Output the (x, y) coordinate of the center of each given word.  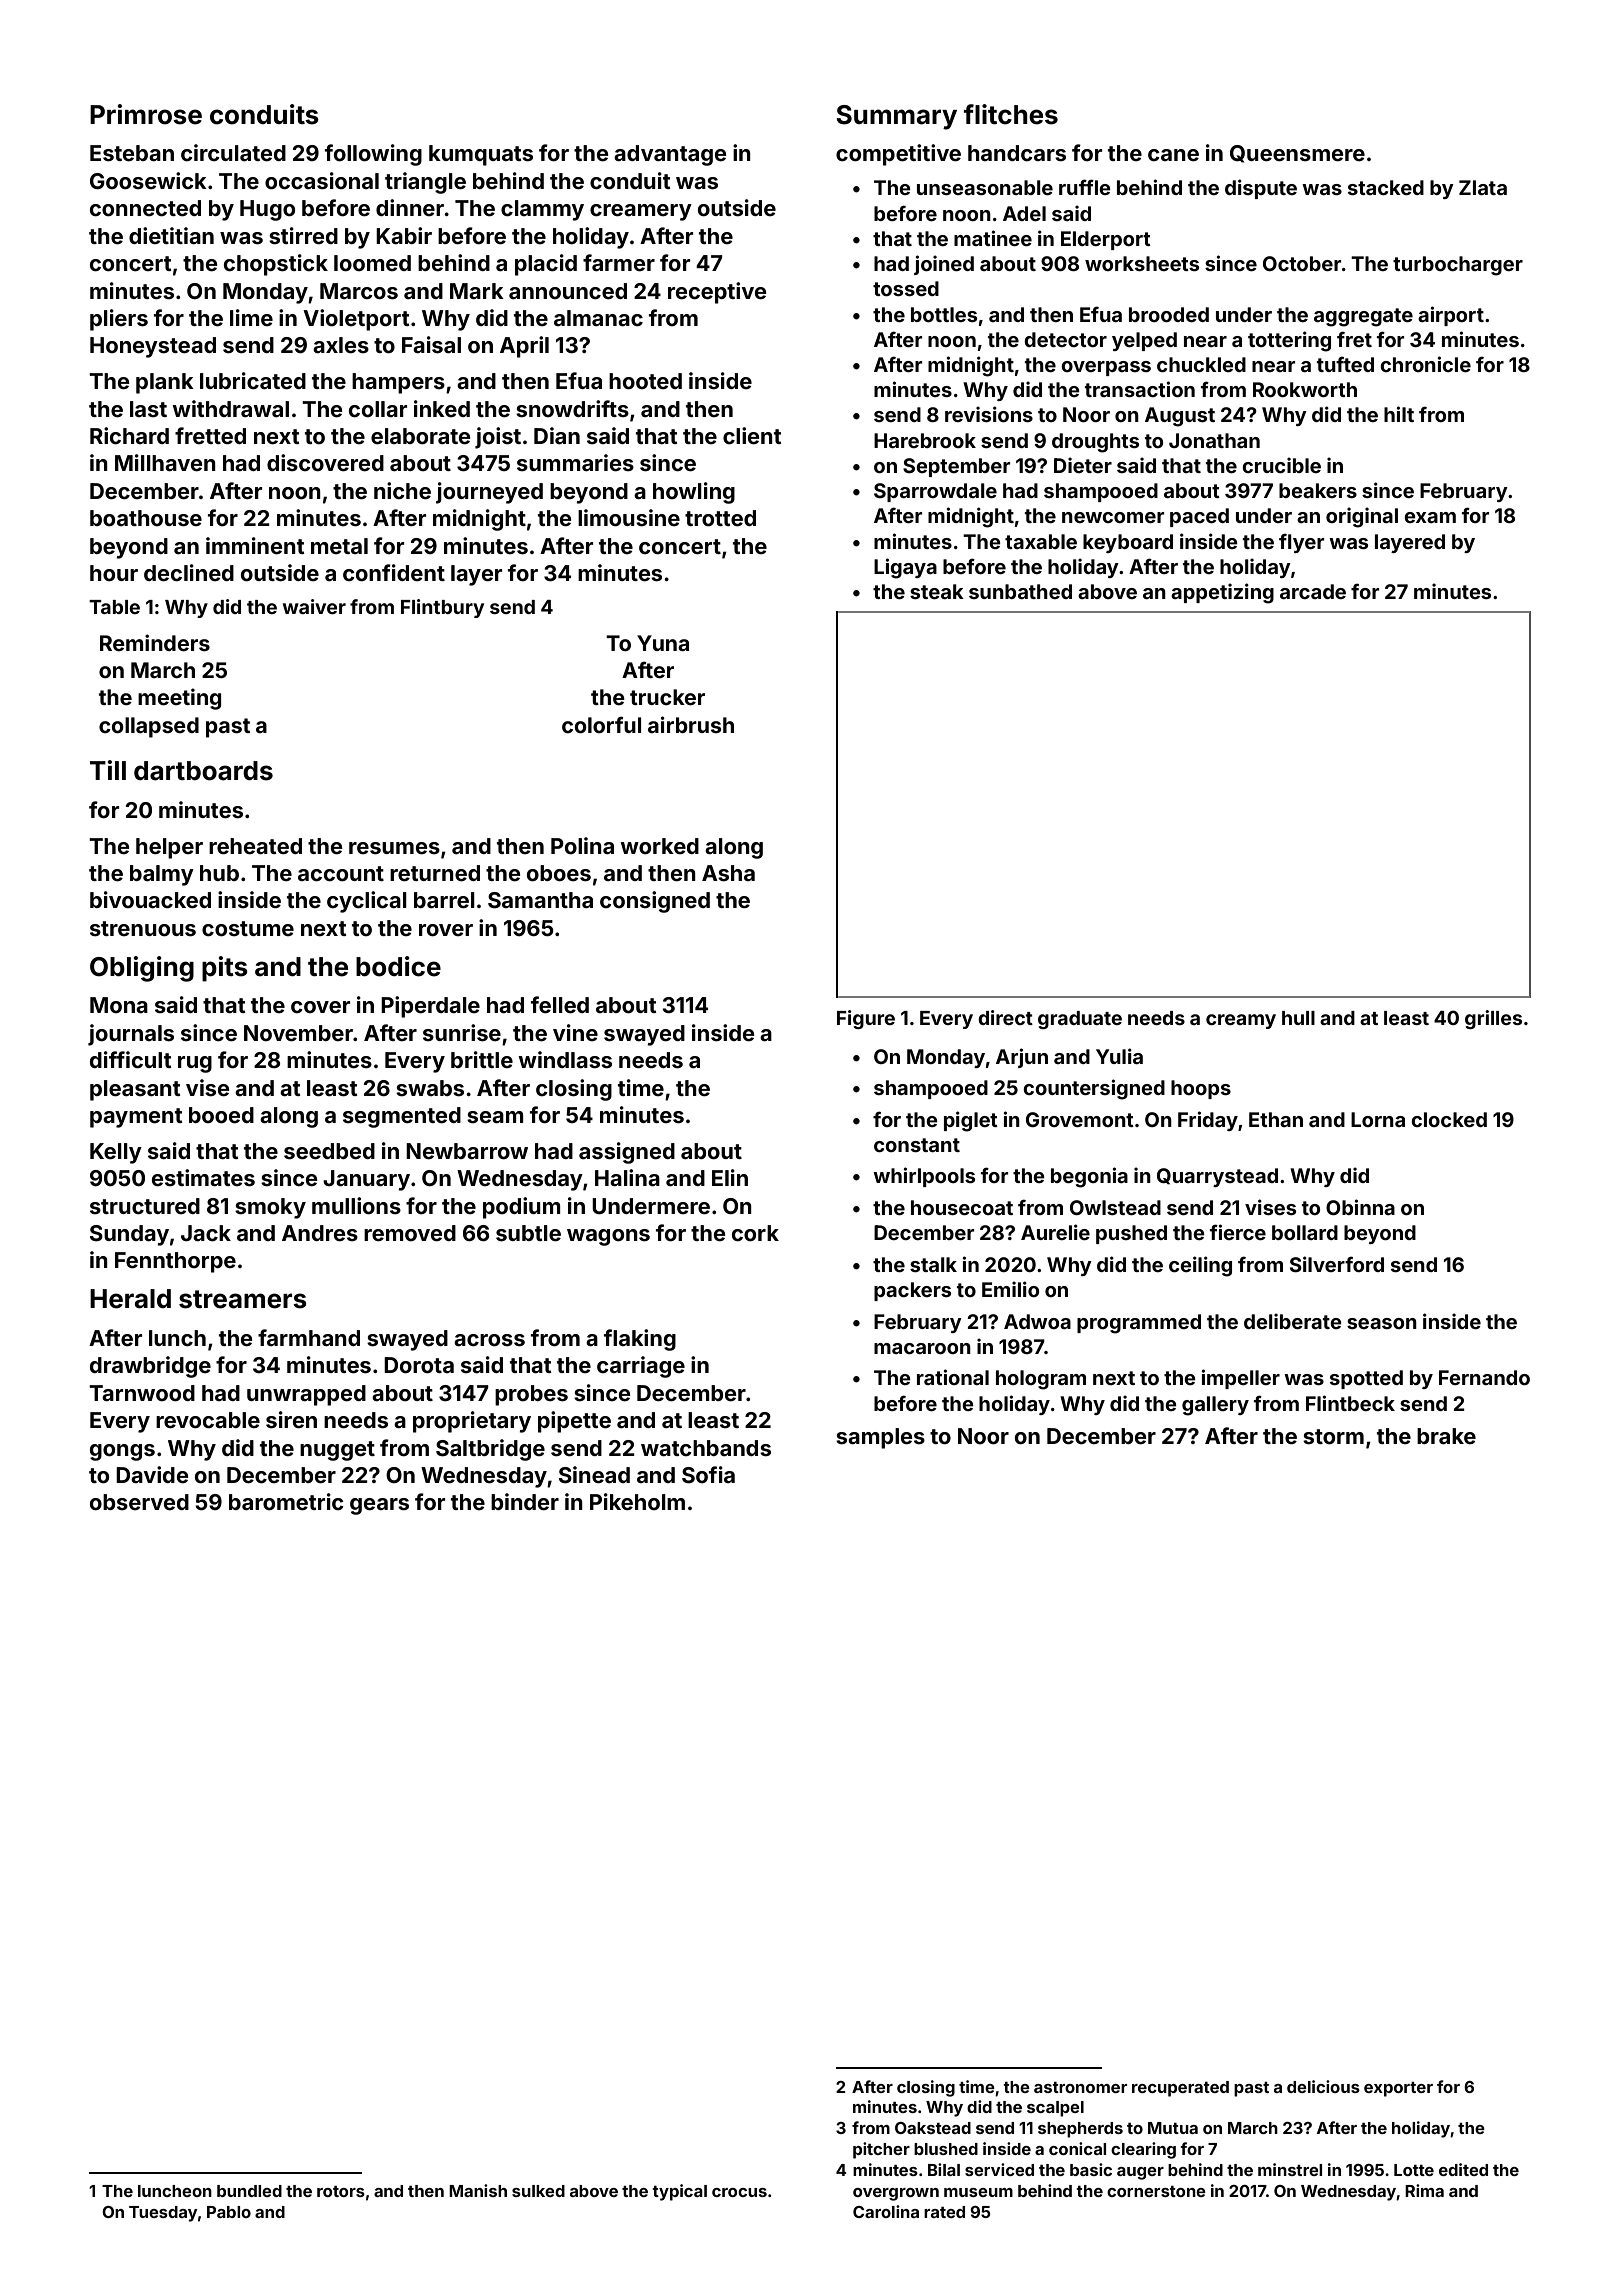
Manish (478, 2190)
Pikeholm (637, 1501)
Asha (728, 873)
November (298, 1033)
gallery (1215, 1406)
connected (145, 208)
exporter (1398, 2089)
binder (525, 1501)
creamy (1241, 1021)
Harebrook (925, 440)
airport (1451, 316)
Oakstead (933, 2128)
